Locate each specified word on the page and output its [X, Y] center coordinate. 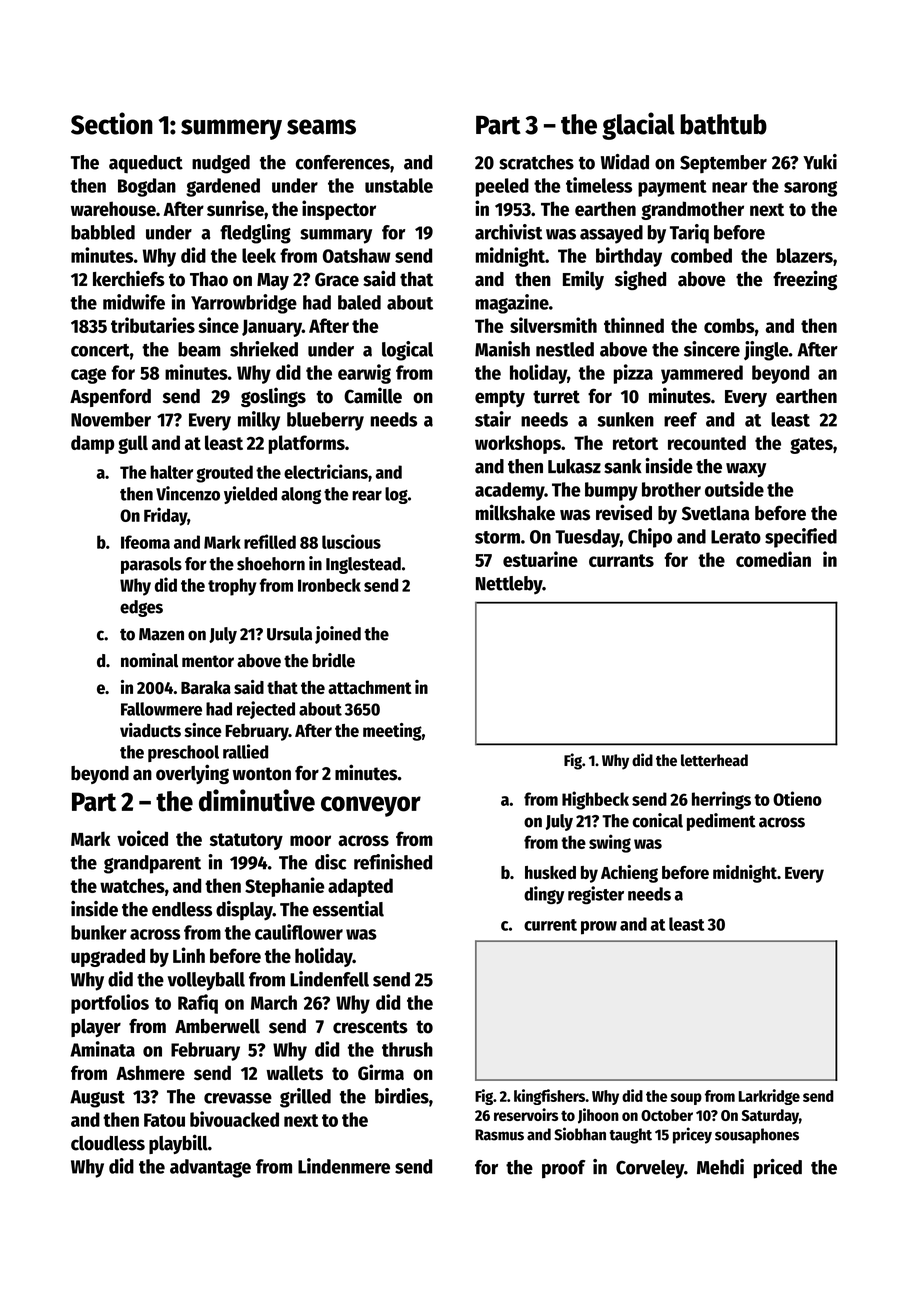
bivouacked [234, 1119]
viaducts [150, 730]
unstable [399, 185]
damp [92, 444]
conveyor [371, 806]
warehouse [113, 208]
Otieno [797, 798]
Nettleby [509, 585]
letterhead [714, 760]
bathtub [723, 124]
